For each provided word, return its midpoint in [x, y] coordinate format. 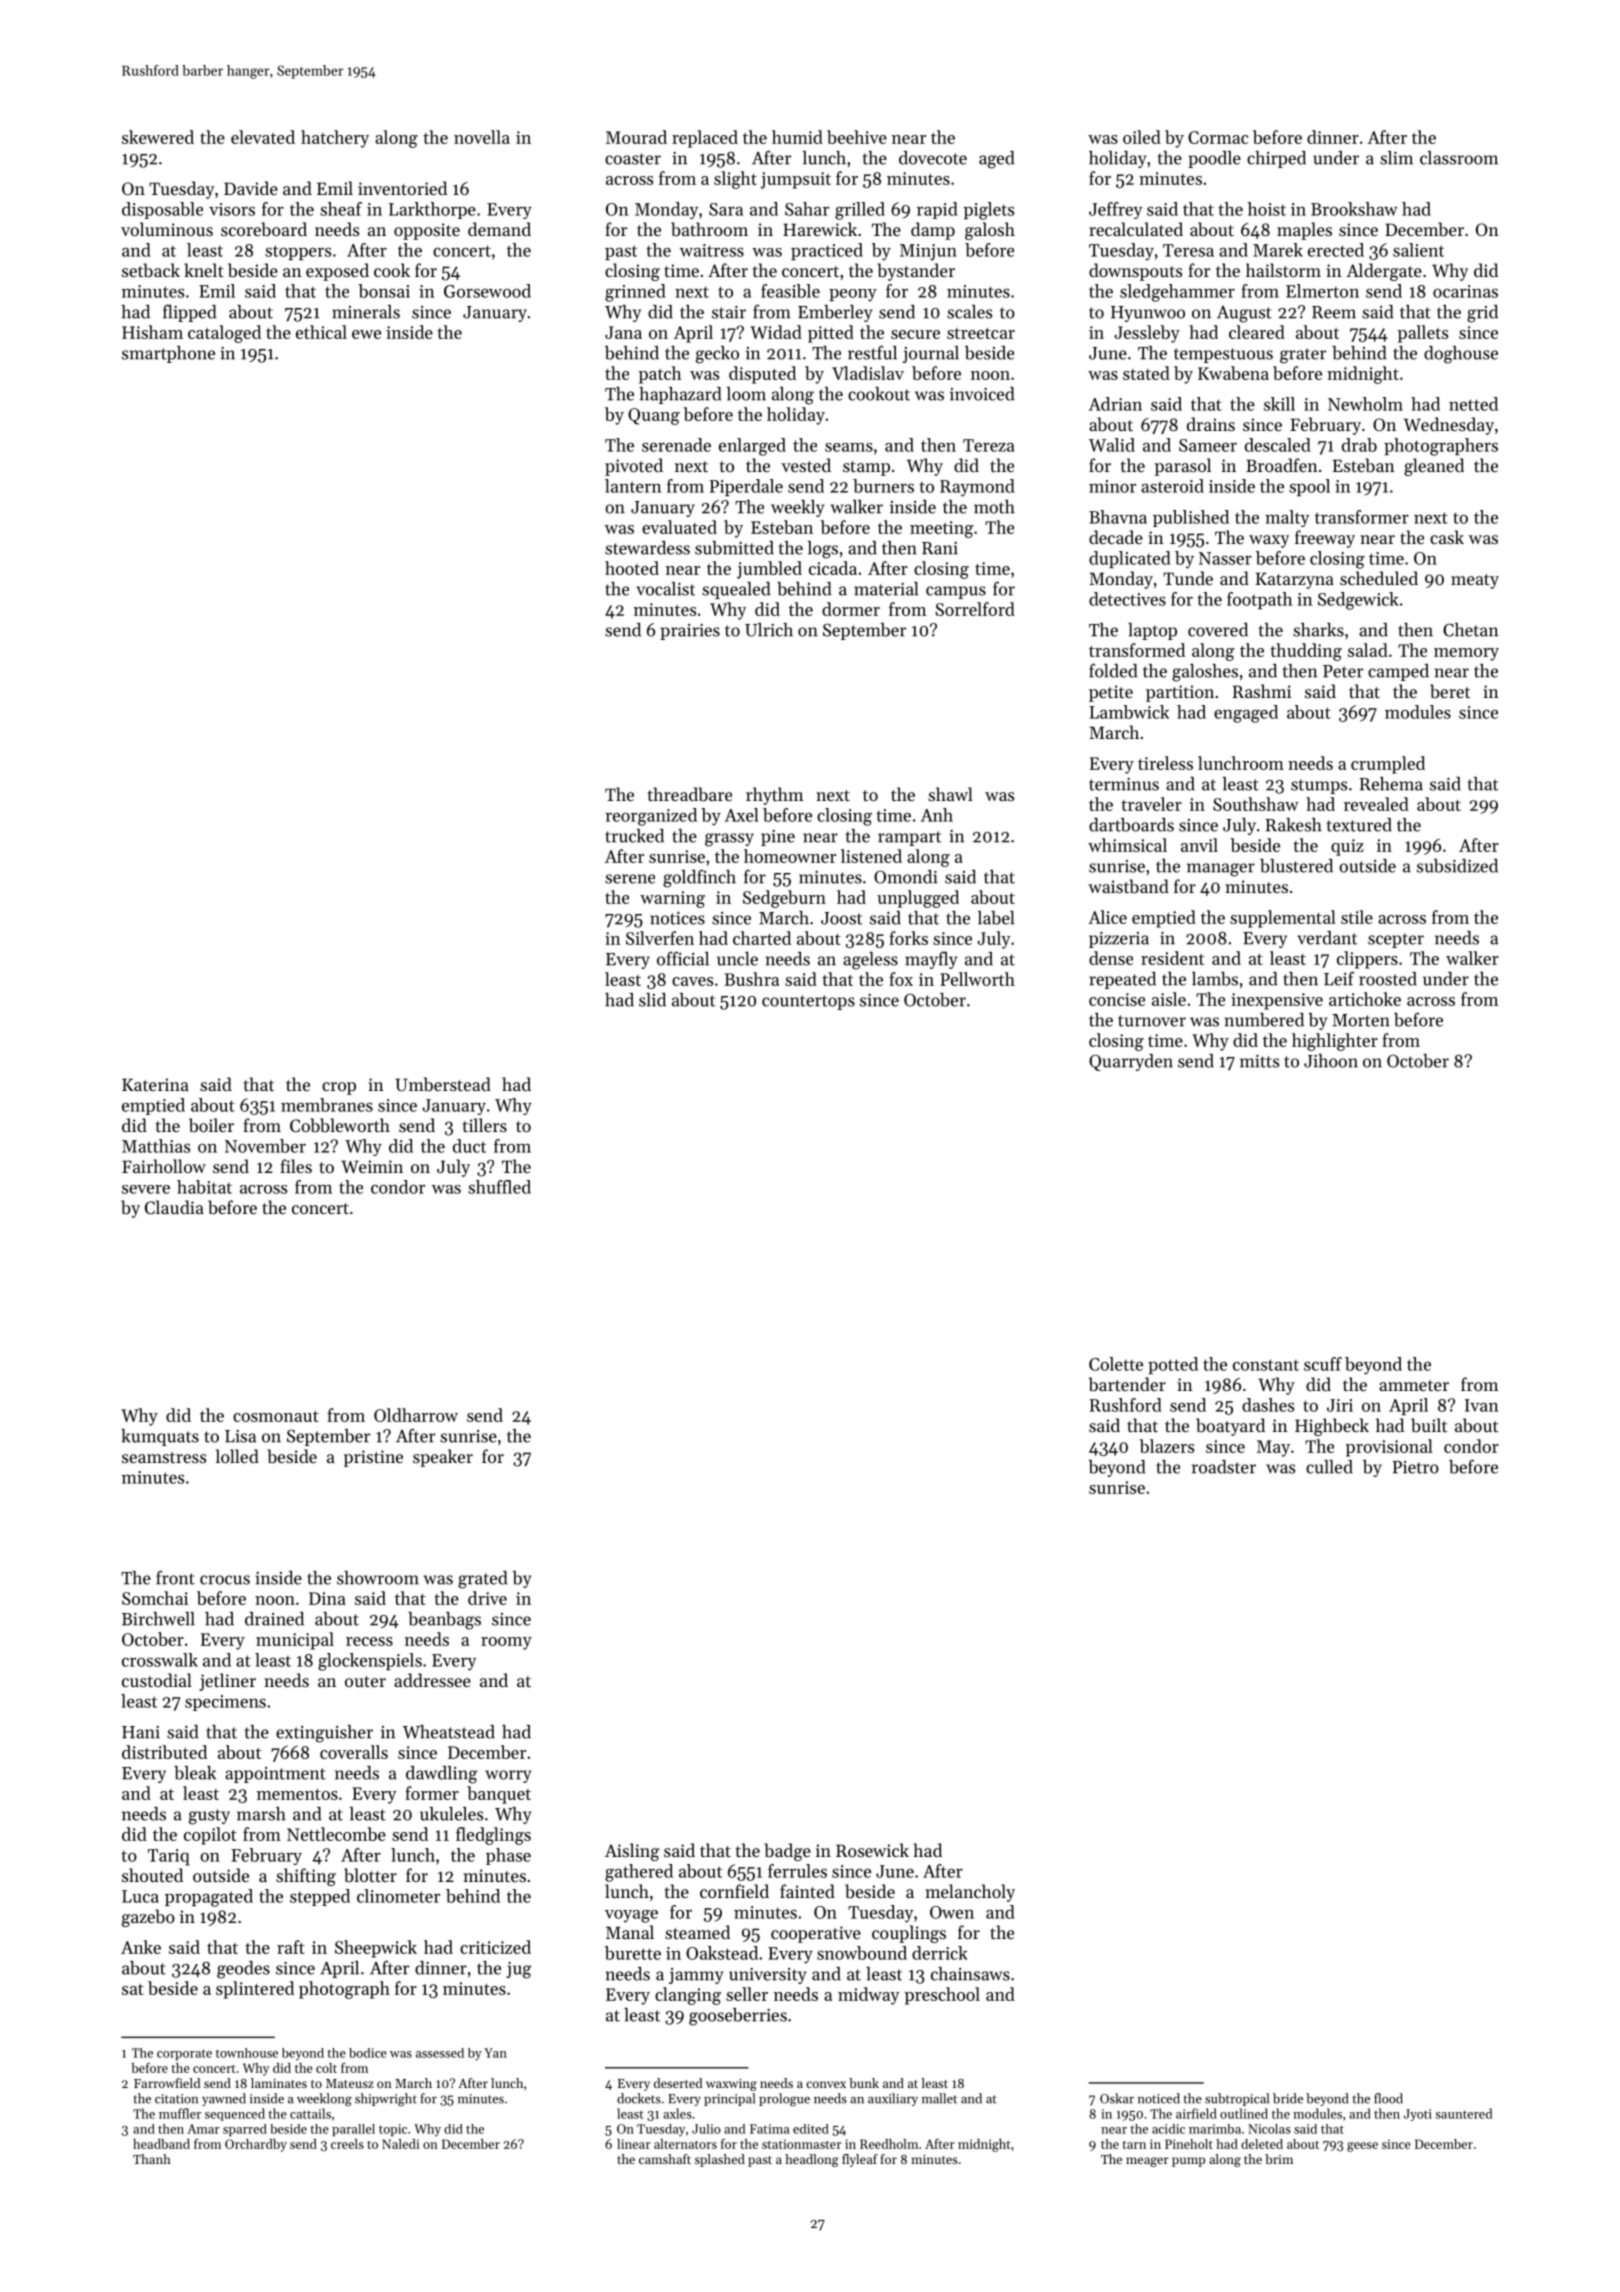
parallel [353, 2130]
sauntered [1464, 2113]
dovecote [933, 158]
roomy [506, 1643]
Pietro [1415, 1467]
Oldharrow [416, 1415]
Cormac [1218, 137]
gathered [639, 1873]
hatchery [335, 139]
